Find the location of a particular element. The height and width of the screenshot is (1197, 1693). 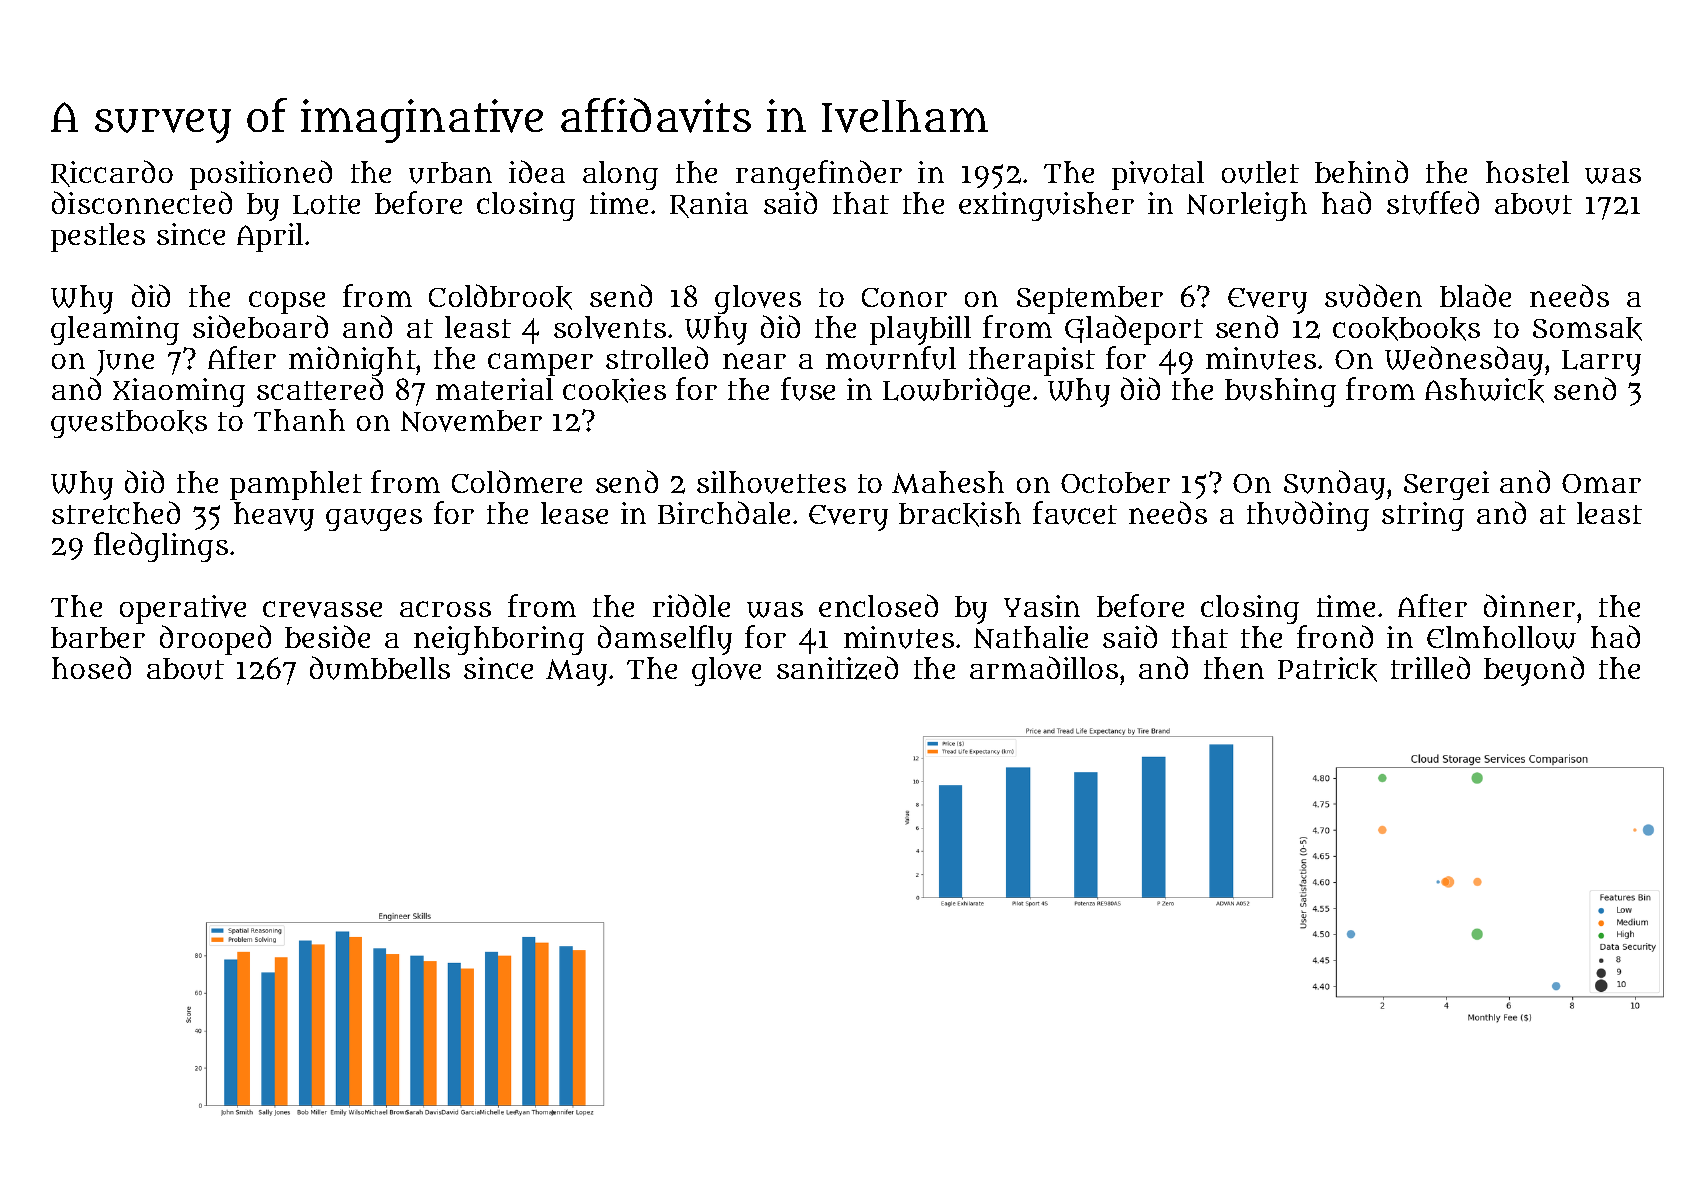

Thanh is located at coordinates (299, 420).
